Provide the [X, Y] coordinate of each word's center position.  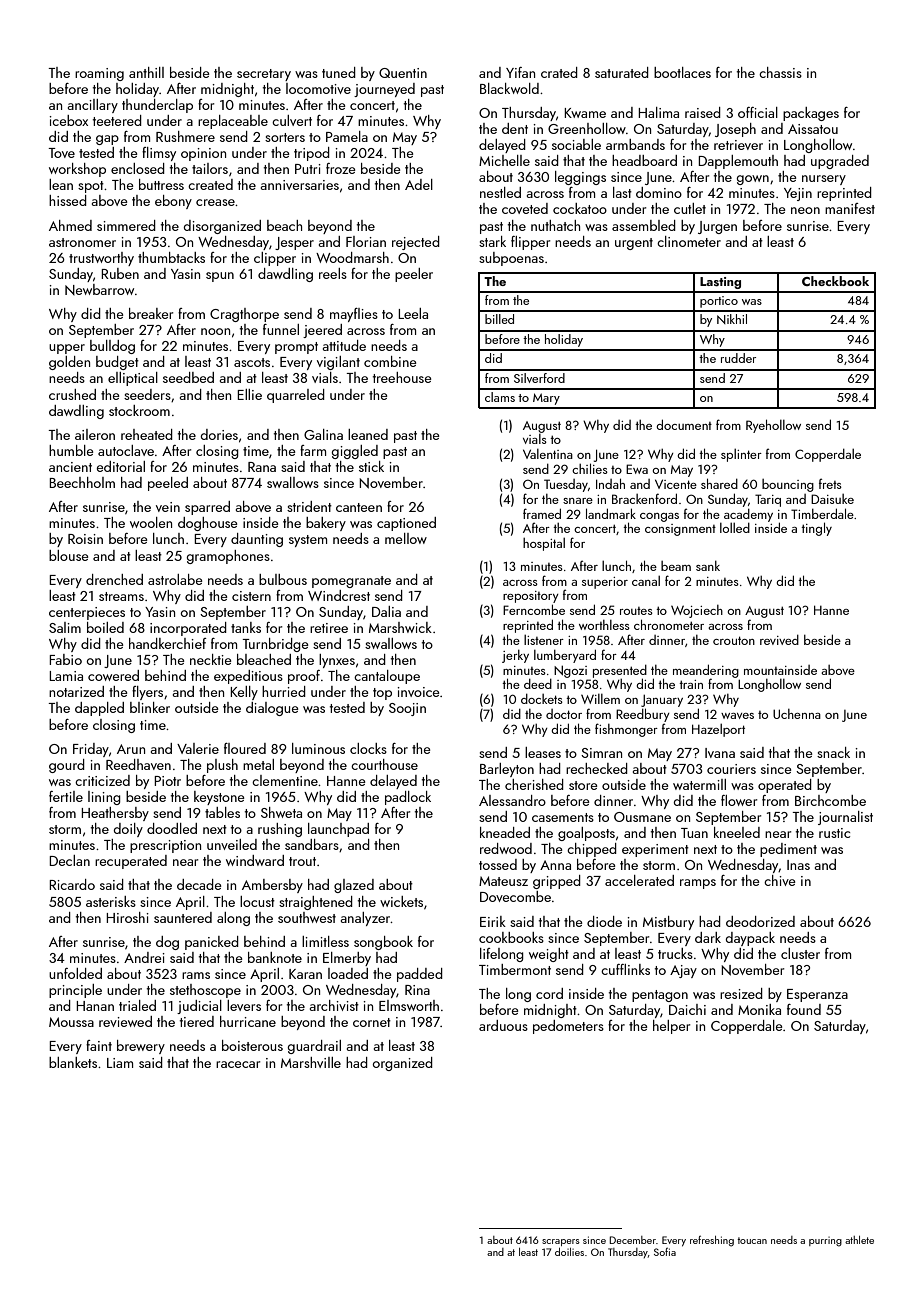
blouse [69, 555]
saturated [622, 72]
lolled [735, 528]
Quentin [403, 73]
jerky [515, 656]
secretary [264, 75]
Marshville [311, 1062]
